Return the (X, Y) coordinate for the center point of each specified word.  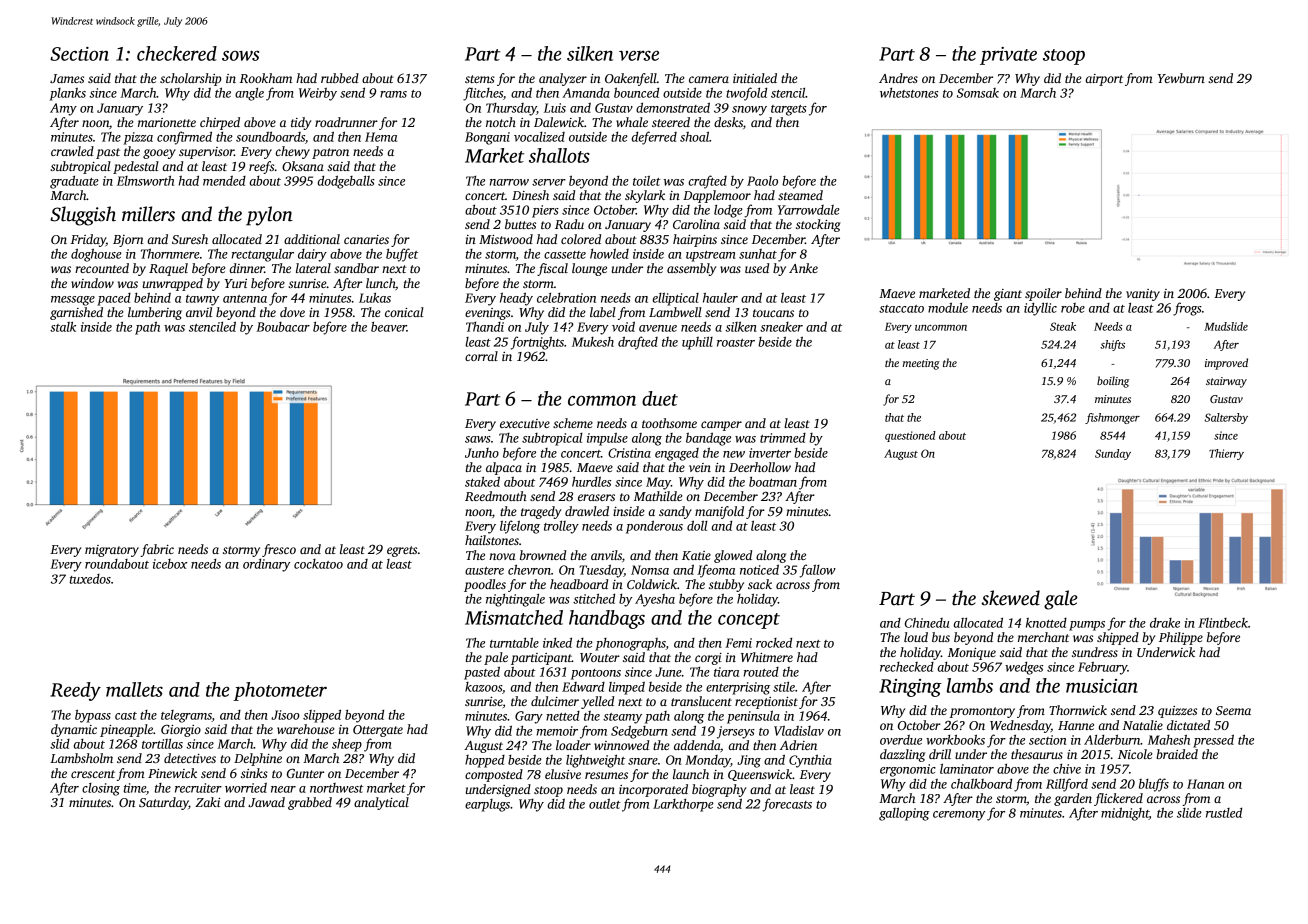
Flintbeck (1223, 623)
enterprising (738, 688)
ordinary (266, 565)
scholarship (191, 79)
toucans (773, 313)
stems (480, 79)
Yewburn (1181, 78)
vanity (1143, 295)
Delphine (258, 759)
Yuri (236, 283)
